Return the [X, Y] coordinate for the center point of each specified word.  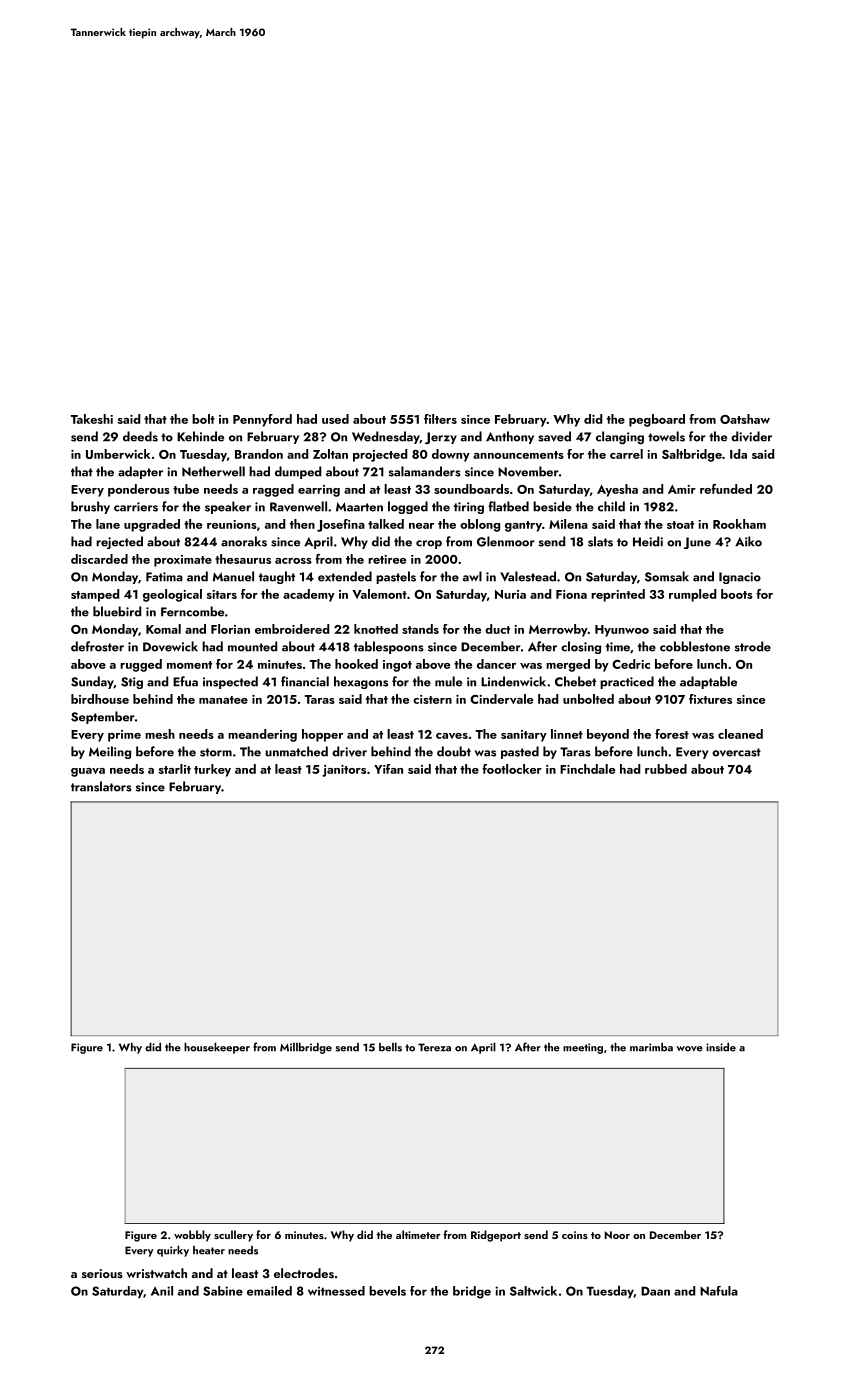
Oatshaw [745, 419]
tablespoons [389, 647]
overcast [736, 752]
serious [102, 1273]
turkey [212, 770]
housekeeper [217, 1048]
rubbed [666, 769]
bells [390, 1047]
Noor [617, 1235]
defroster [97, 646]
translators [101, 786]
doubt [454, 751]
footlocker [512, 769]
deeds [140, 436]
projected [380, 455]
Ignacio [740, 578]
